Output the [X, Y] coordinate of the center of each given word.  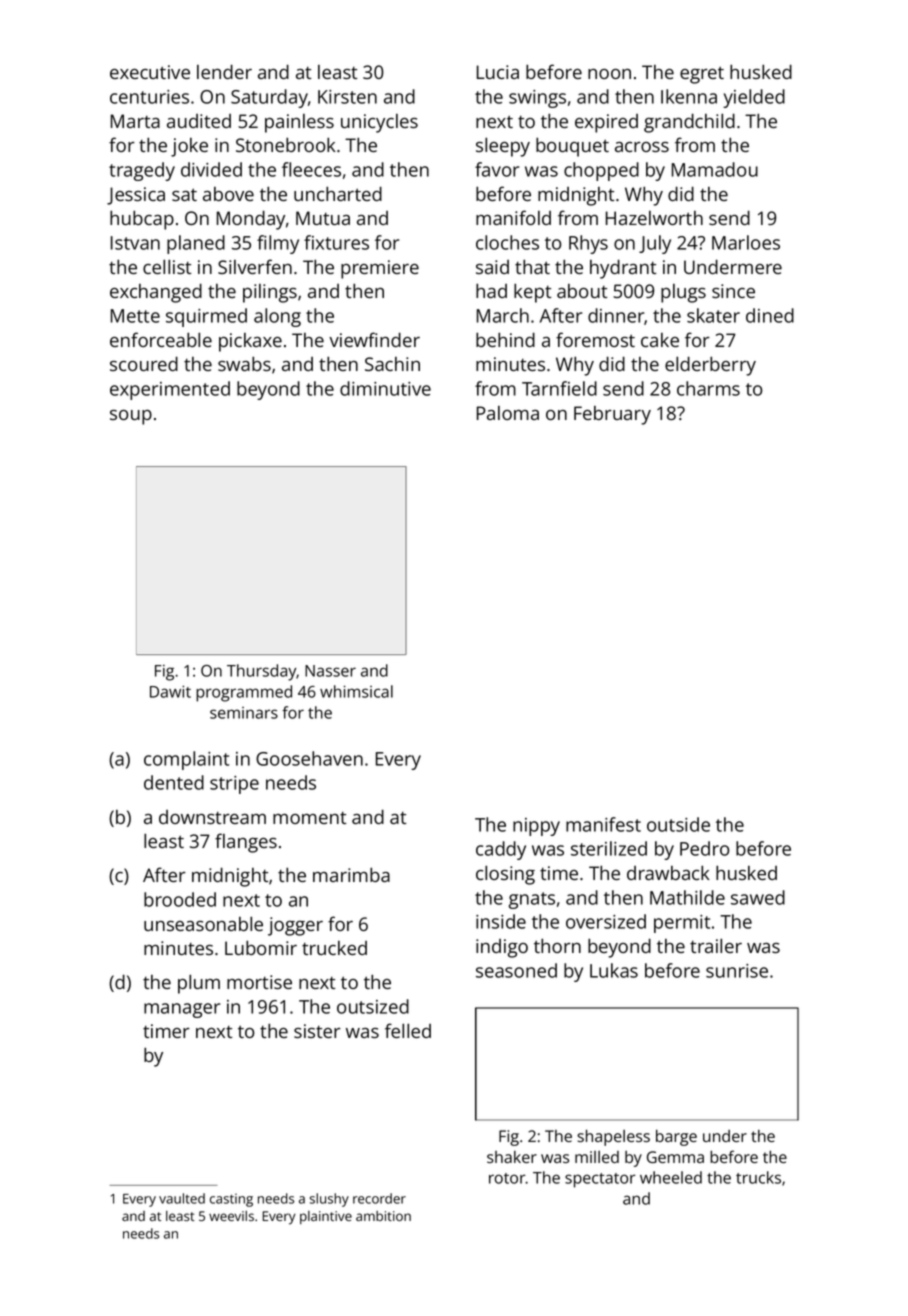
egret [702, 75]
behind [505, 339]
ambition [383, 1216]
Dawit [170, 691]
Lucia [498, 72]
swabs [244, 363]
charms [708, 388]
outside [678, 824]
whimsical [356, 691]
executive [150, 72]
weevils [231, 1216]
